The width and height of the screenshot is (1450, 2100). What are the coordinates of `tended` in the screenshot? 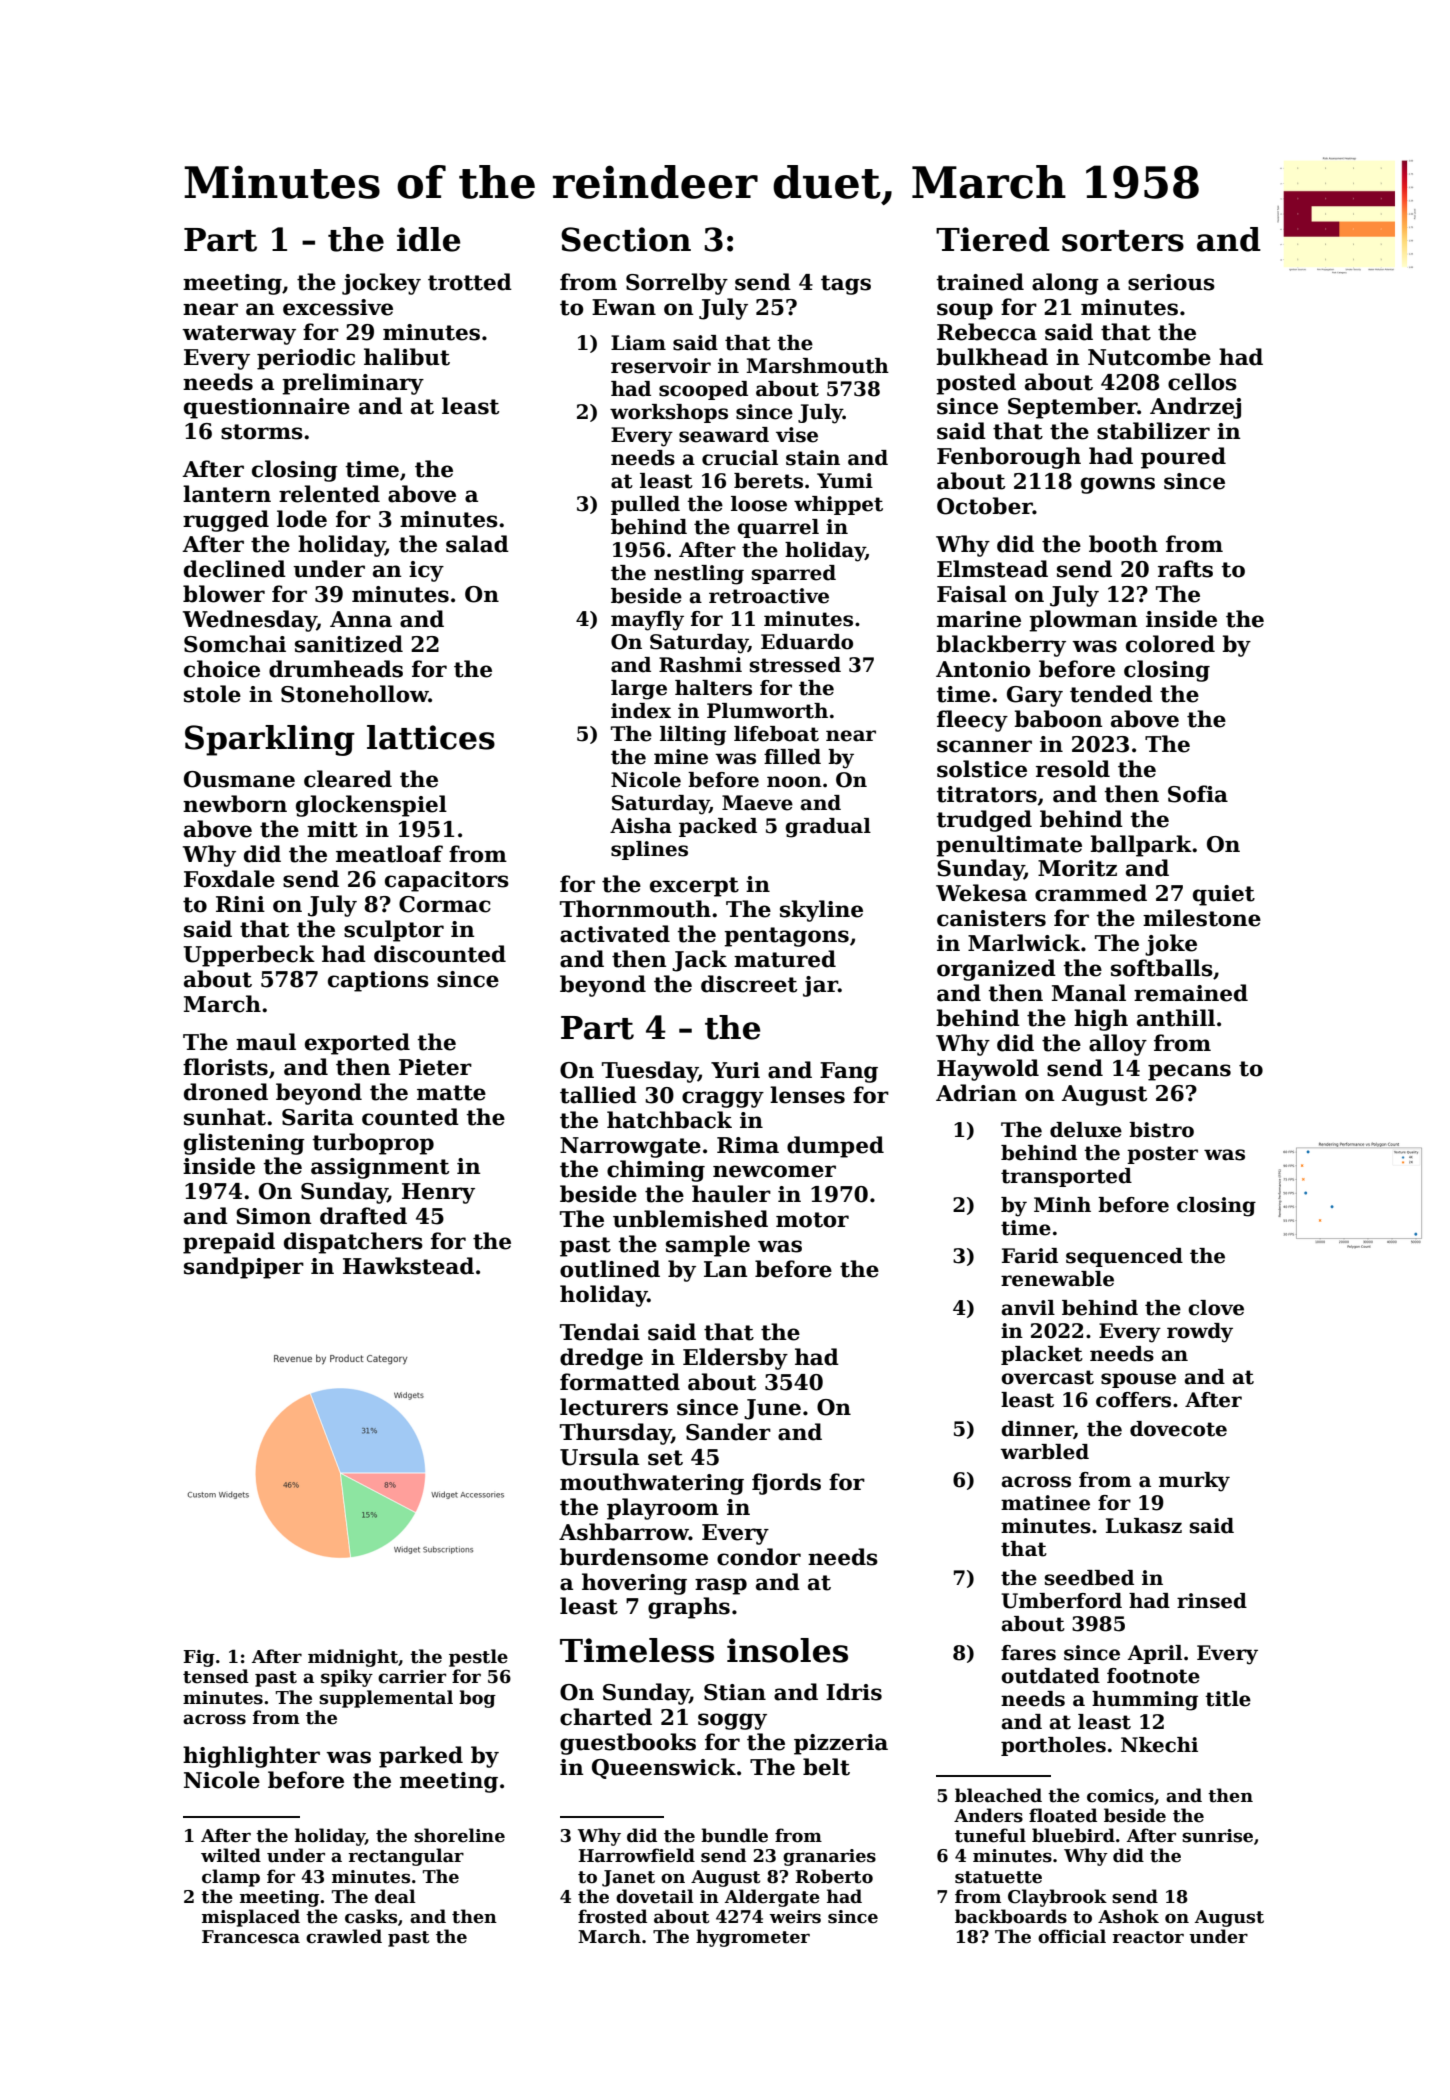 It's located at (1111, 694).
